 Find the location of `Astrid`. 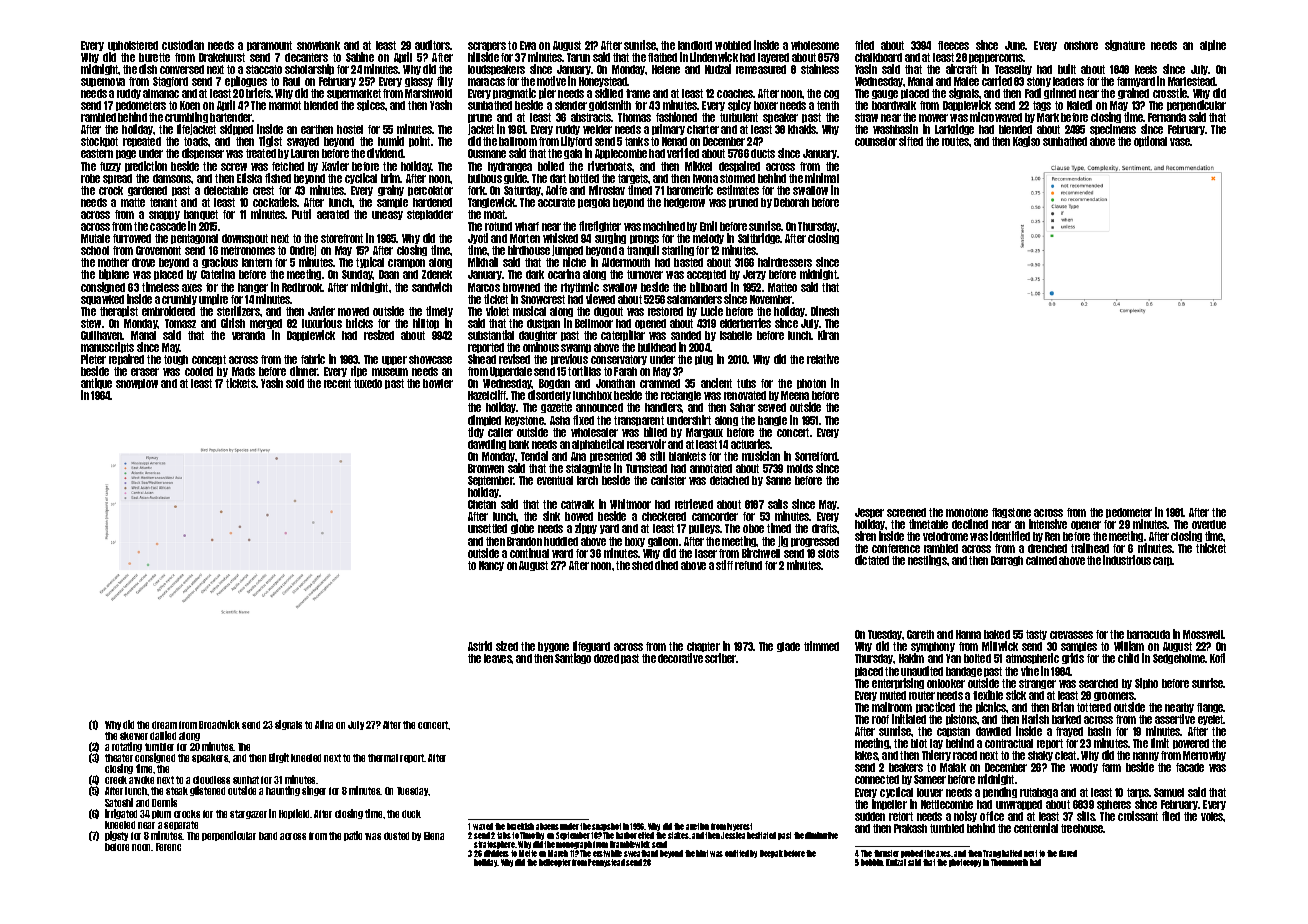

Astrid is located at coordinates (480, 646).
